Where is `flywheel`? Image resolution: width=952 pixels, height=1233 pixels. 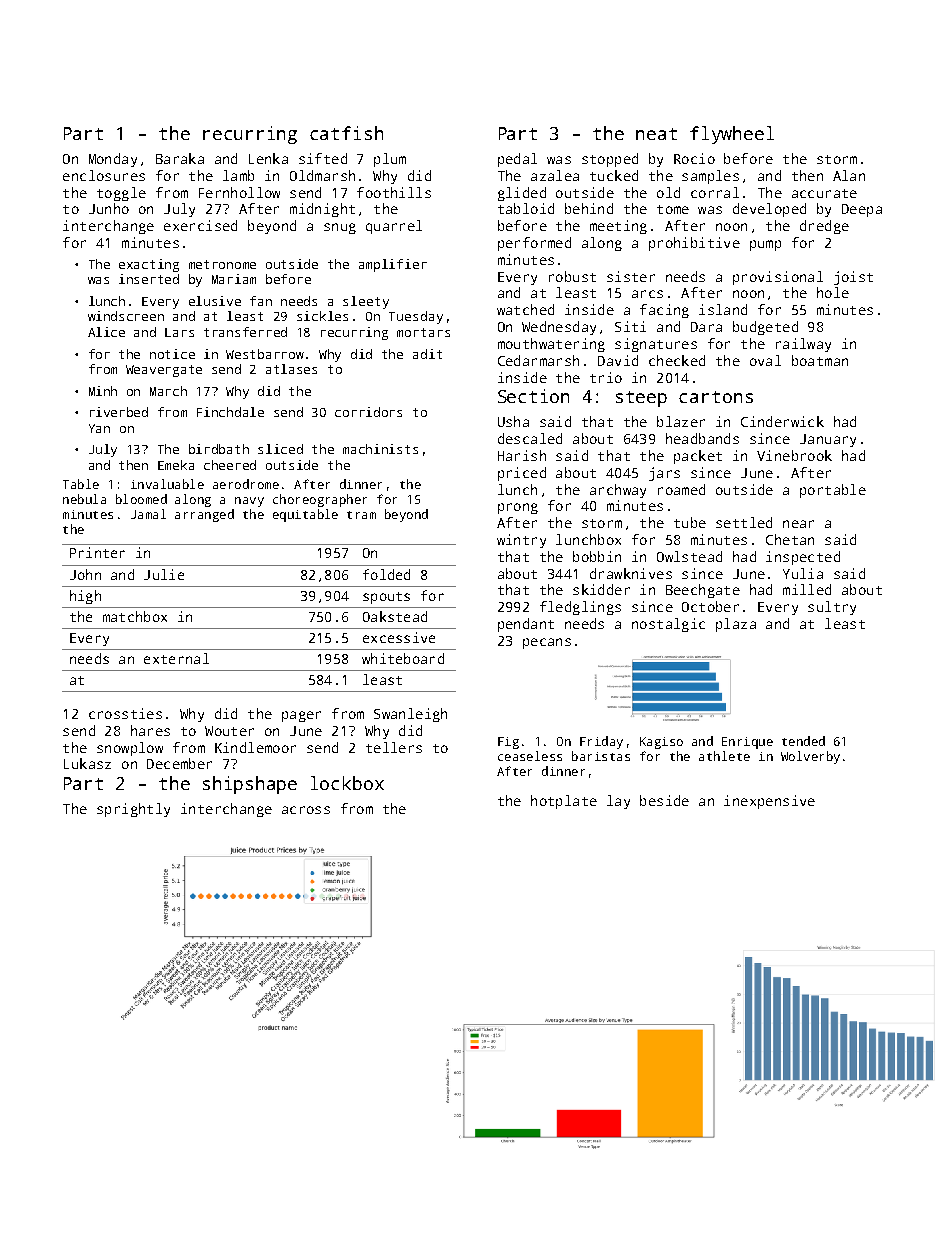
flywheel is located at coordinates (732, 135).
